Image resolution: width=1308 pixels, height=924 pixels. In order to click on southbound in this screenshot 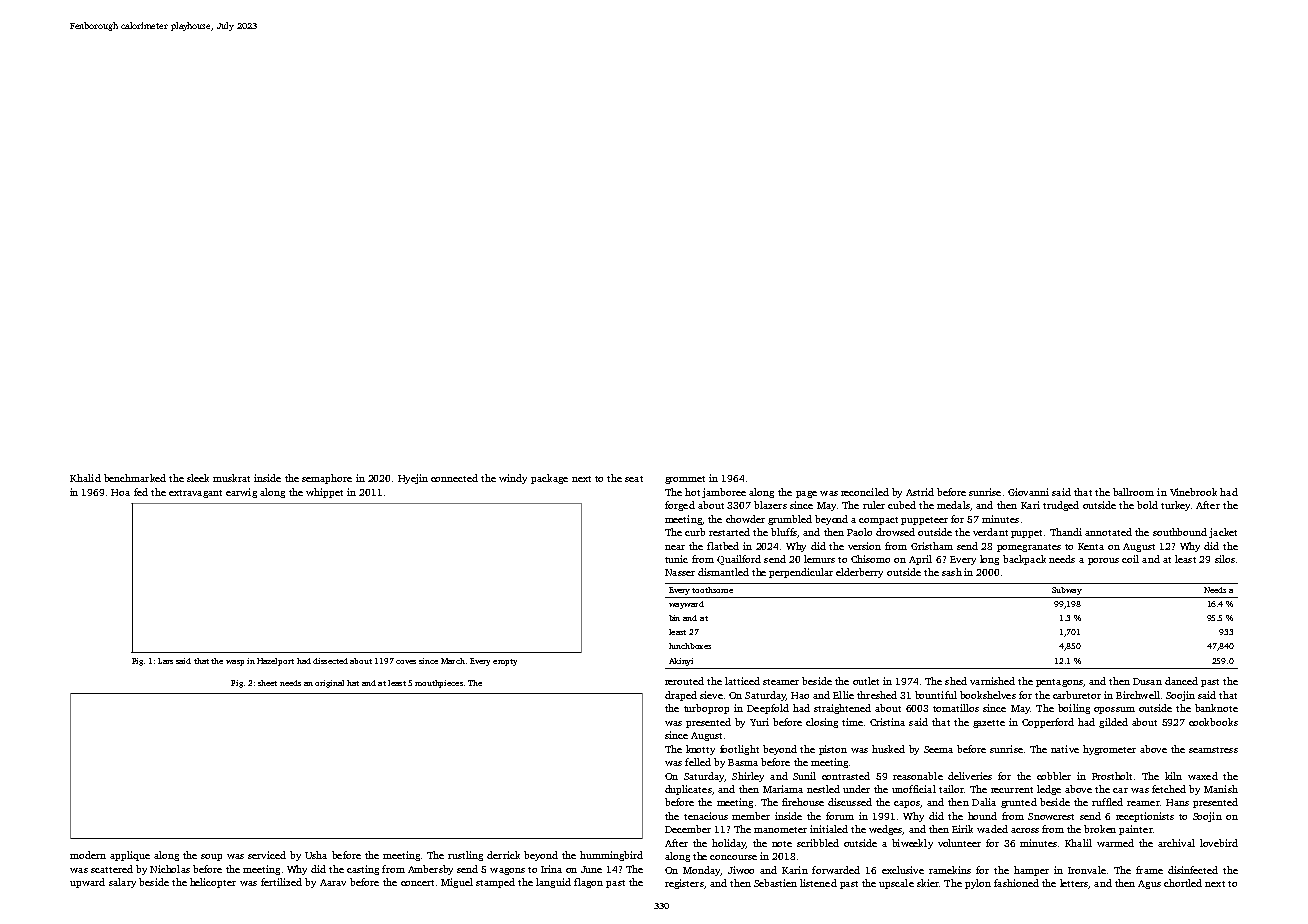, I will do `click(1180, 532)`.
